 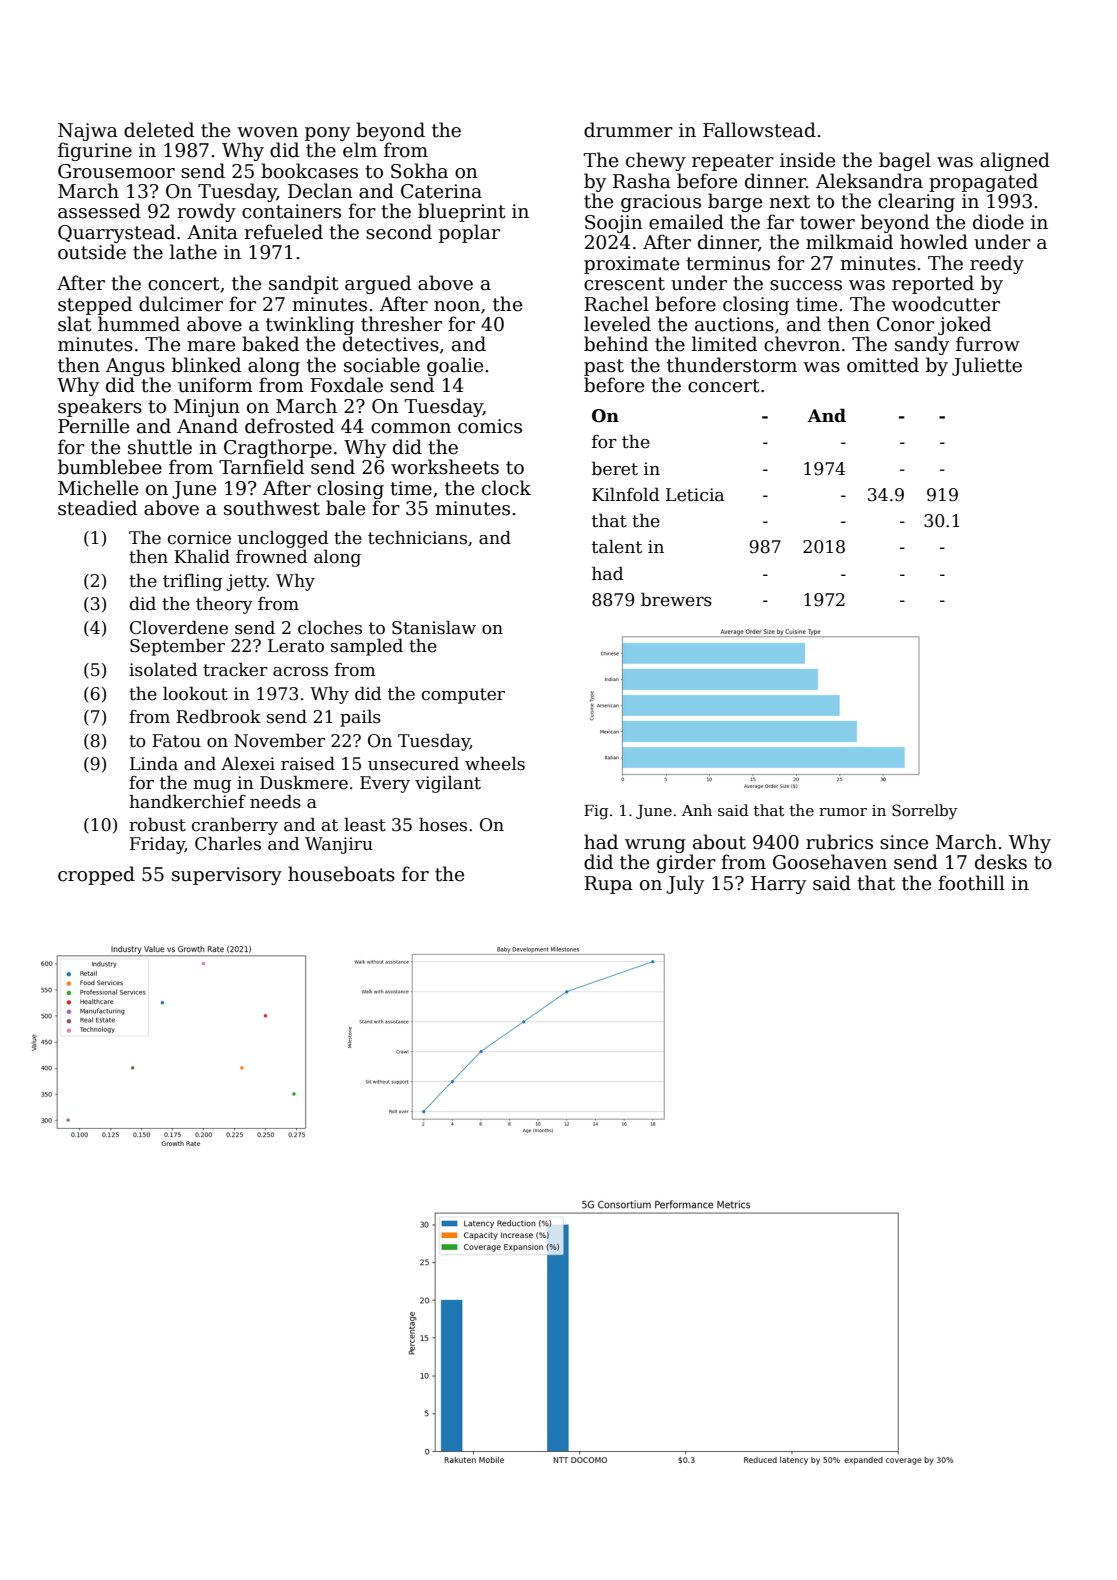 I want to click on drummer, so click(x=628, y=130).
